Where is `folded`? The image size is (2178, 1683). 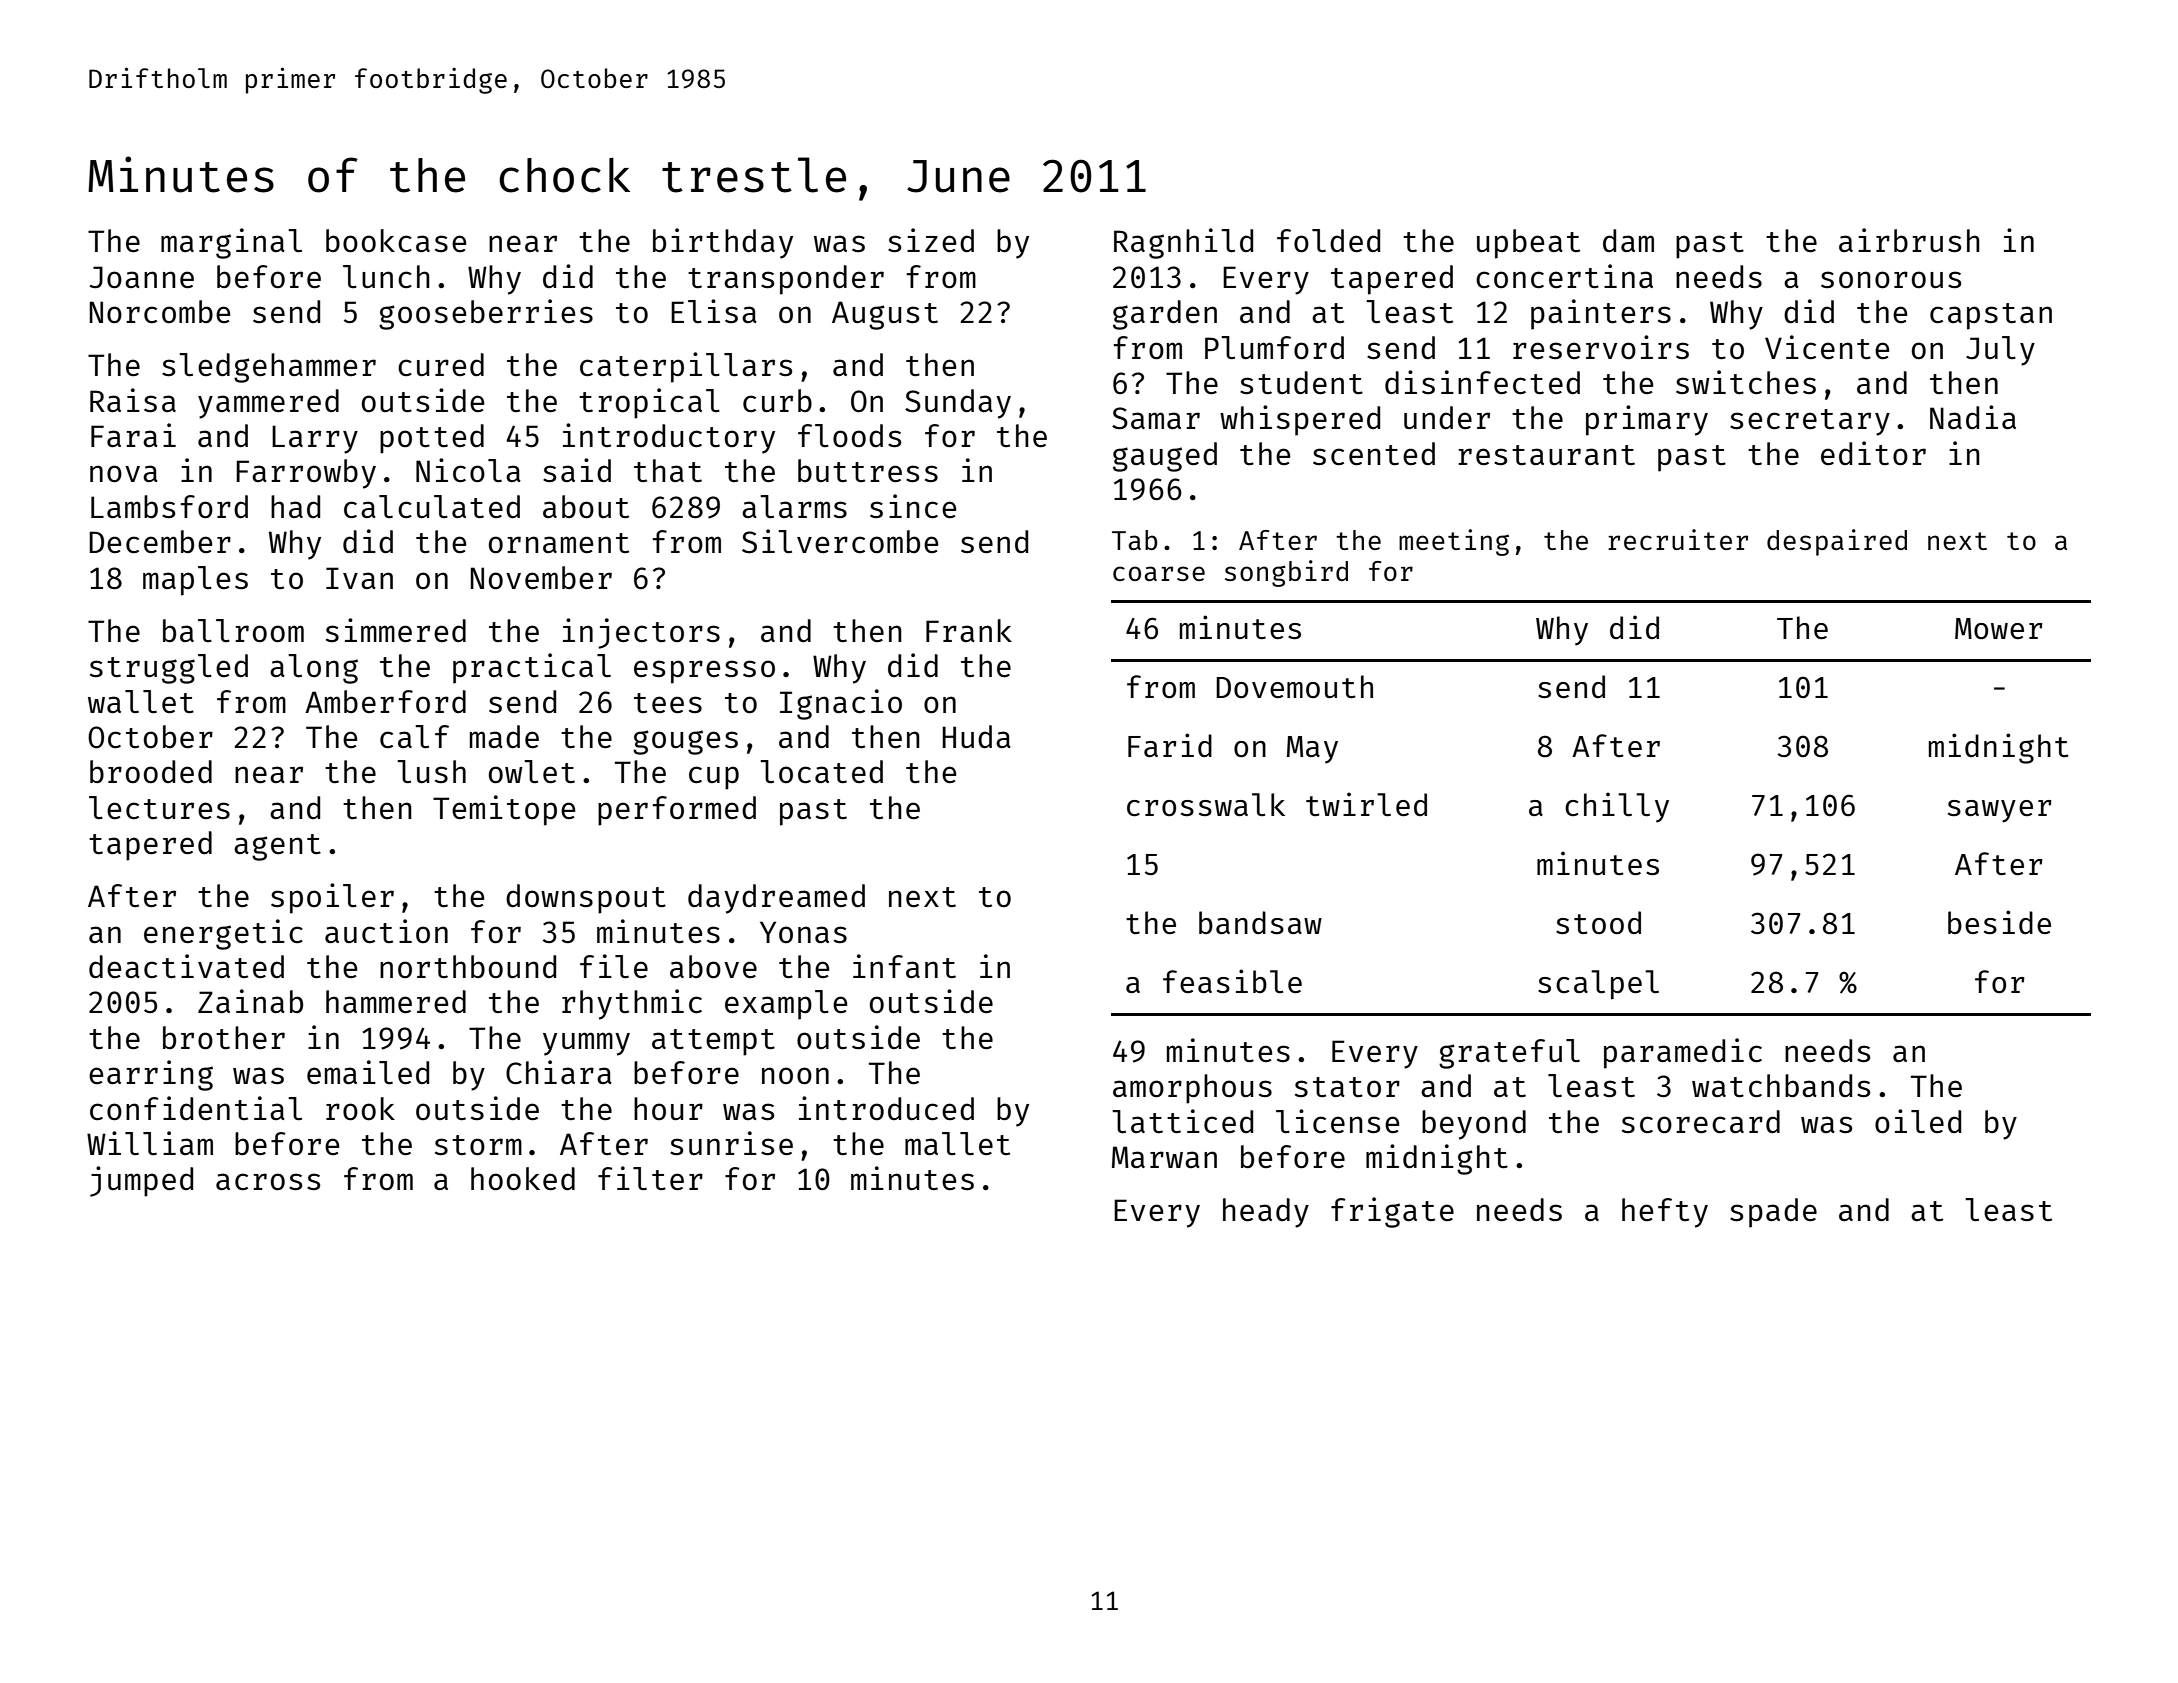 folded is located at coordinates (1328, 240).
